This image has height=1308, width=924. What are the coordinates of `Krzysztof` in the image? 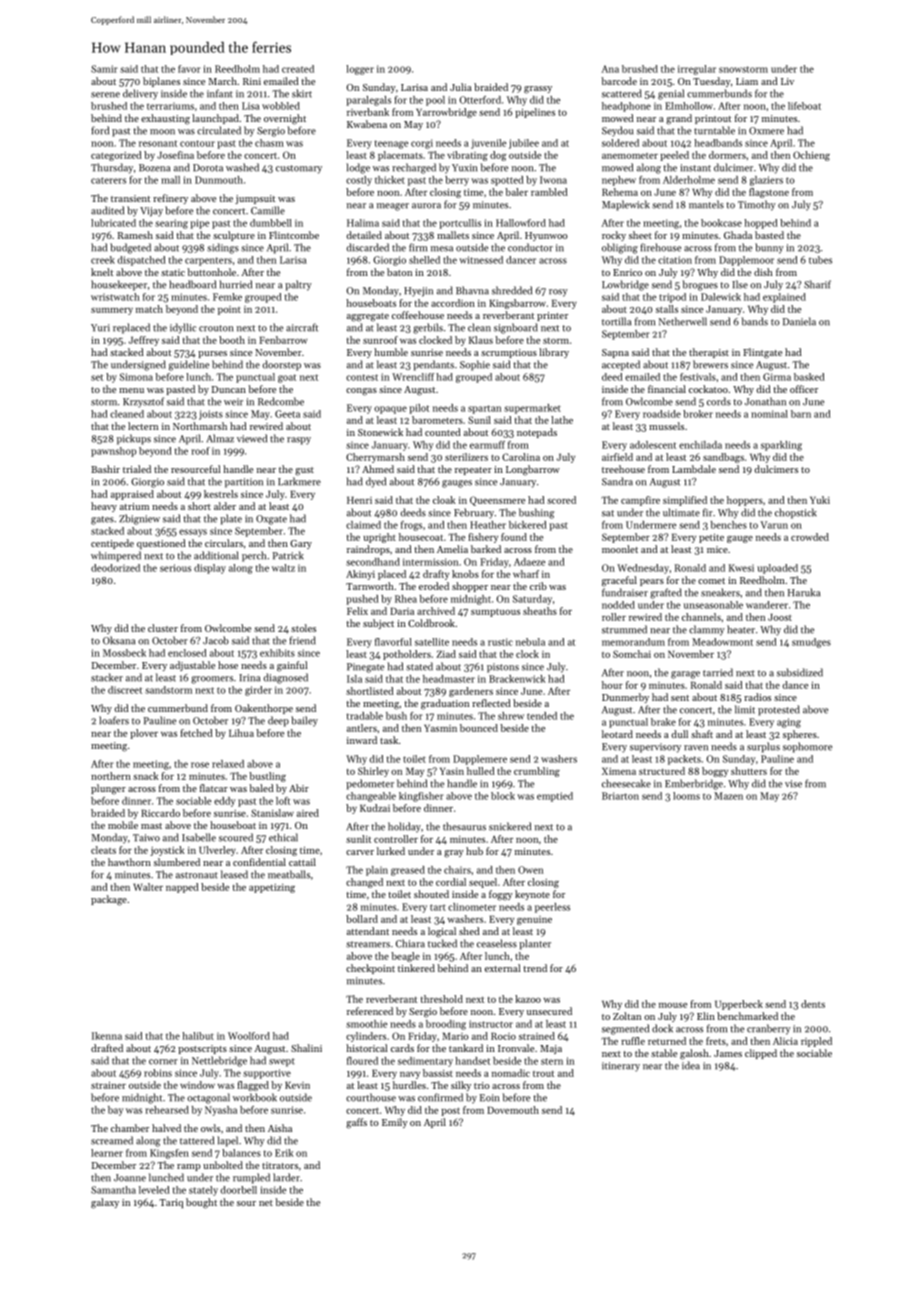 It's located at (144, 402).
